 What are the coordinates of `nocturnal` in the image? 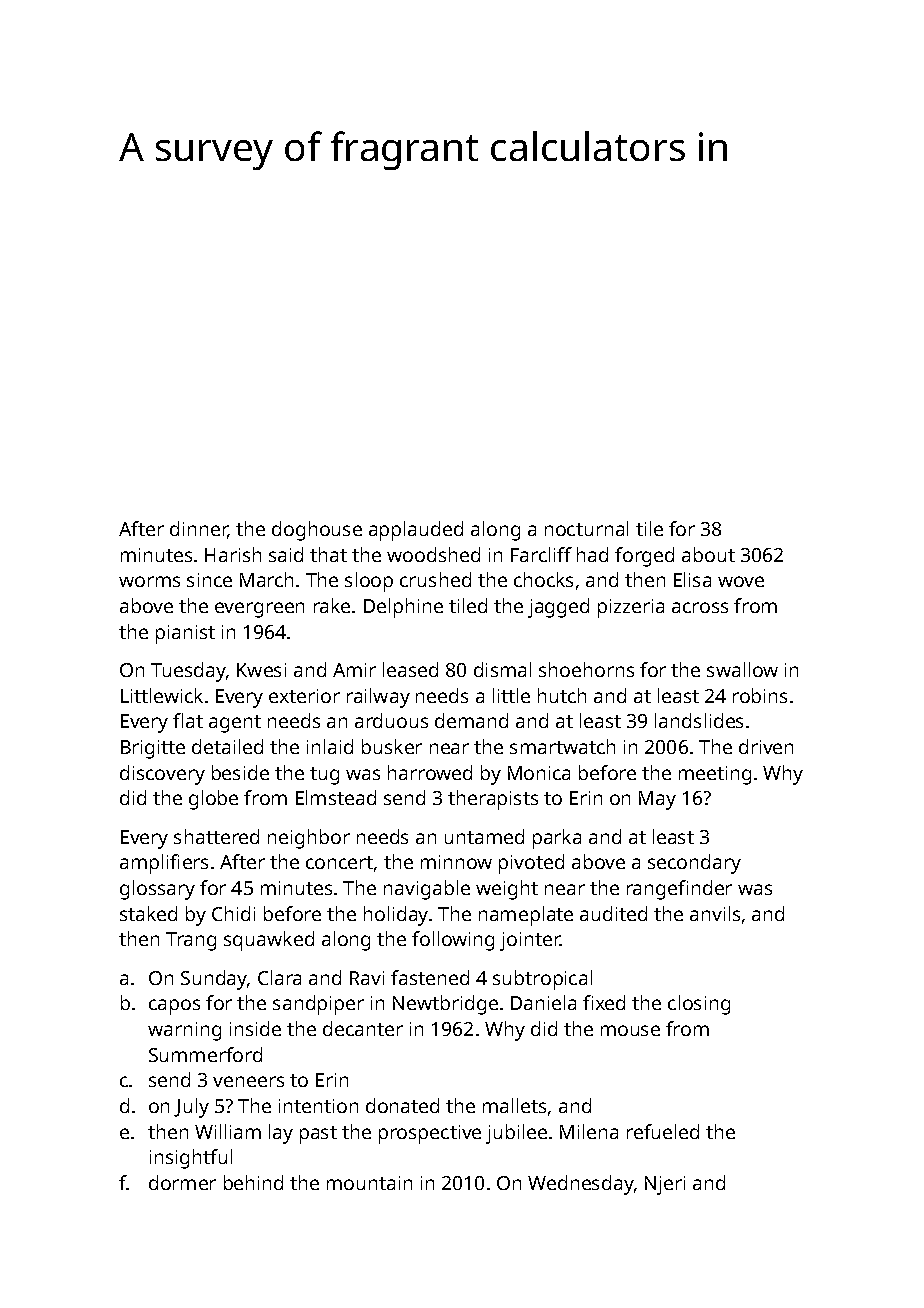 It's located at (586, 528).
